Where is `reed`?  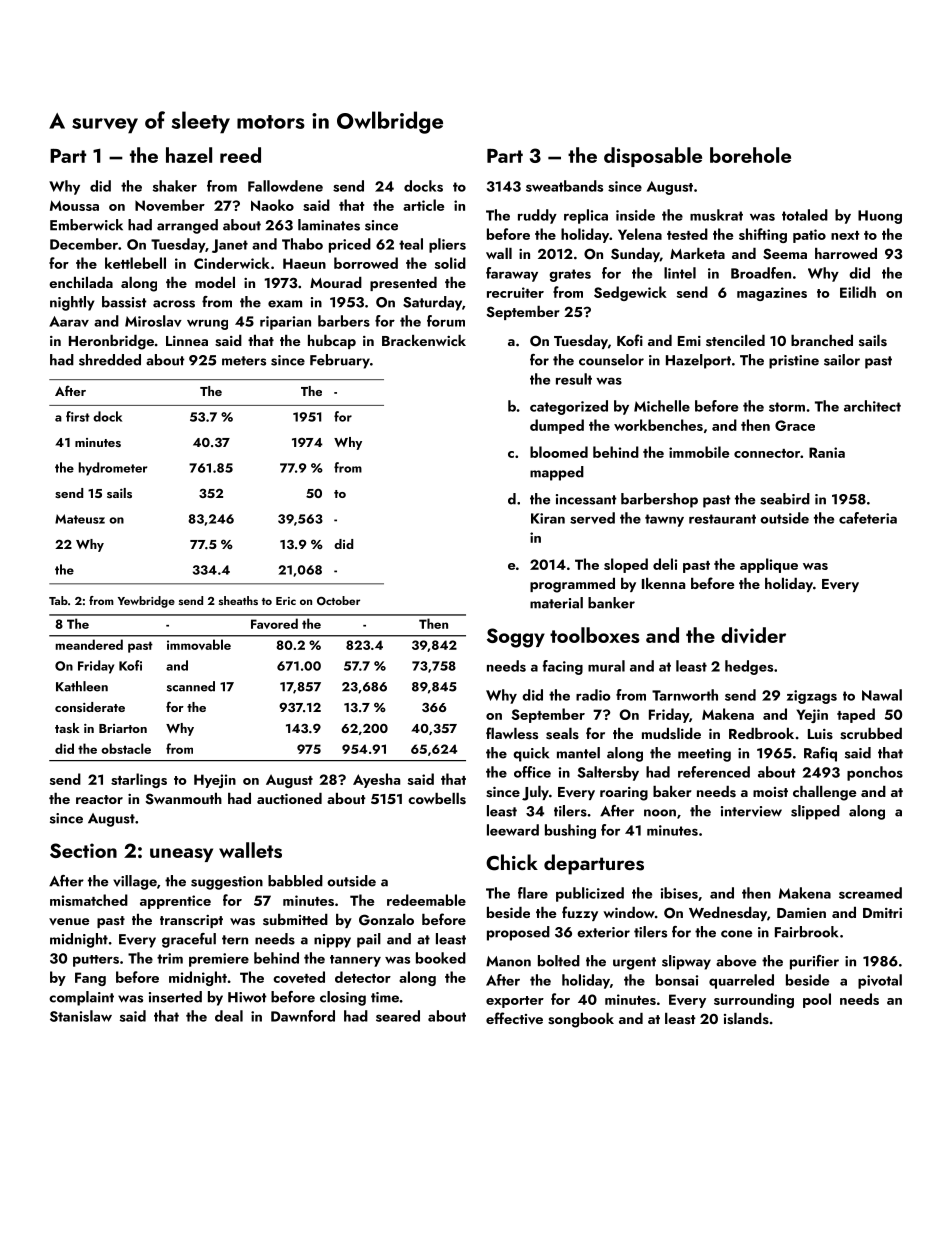
reed is located at coordinates (240, 155).
